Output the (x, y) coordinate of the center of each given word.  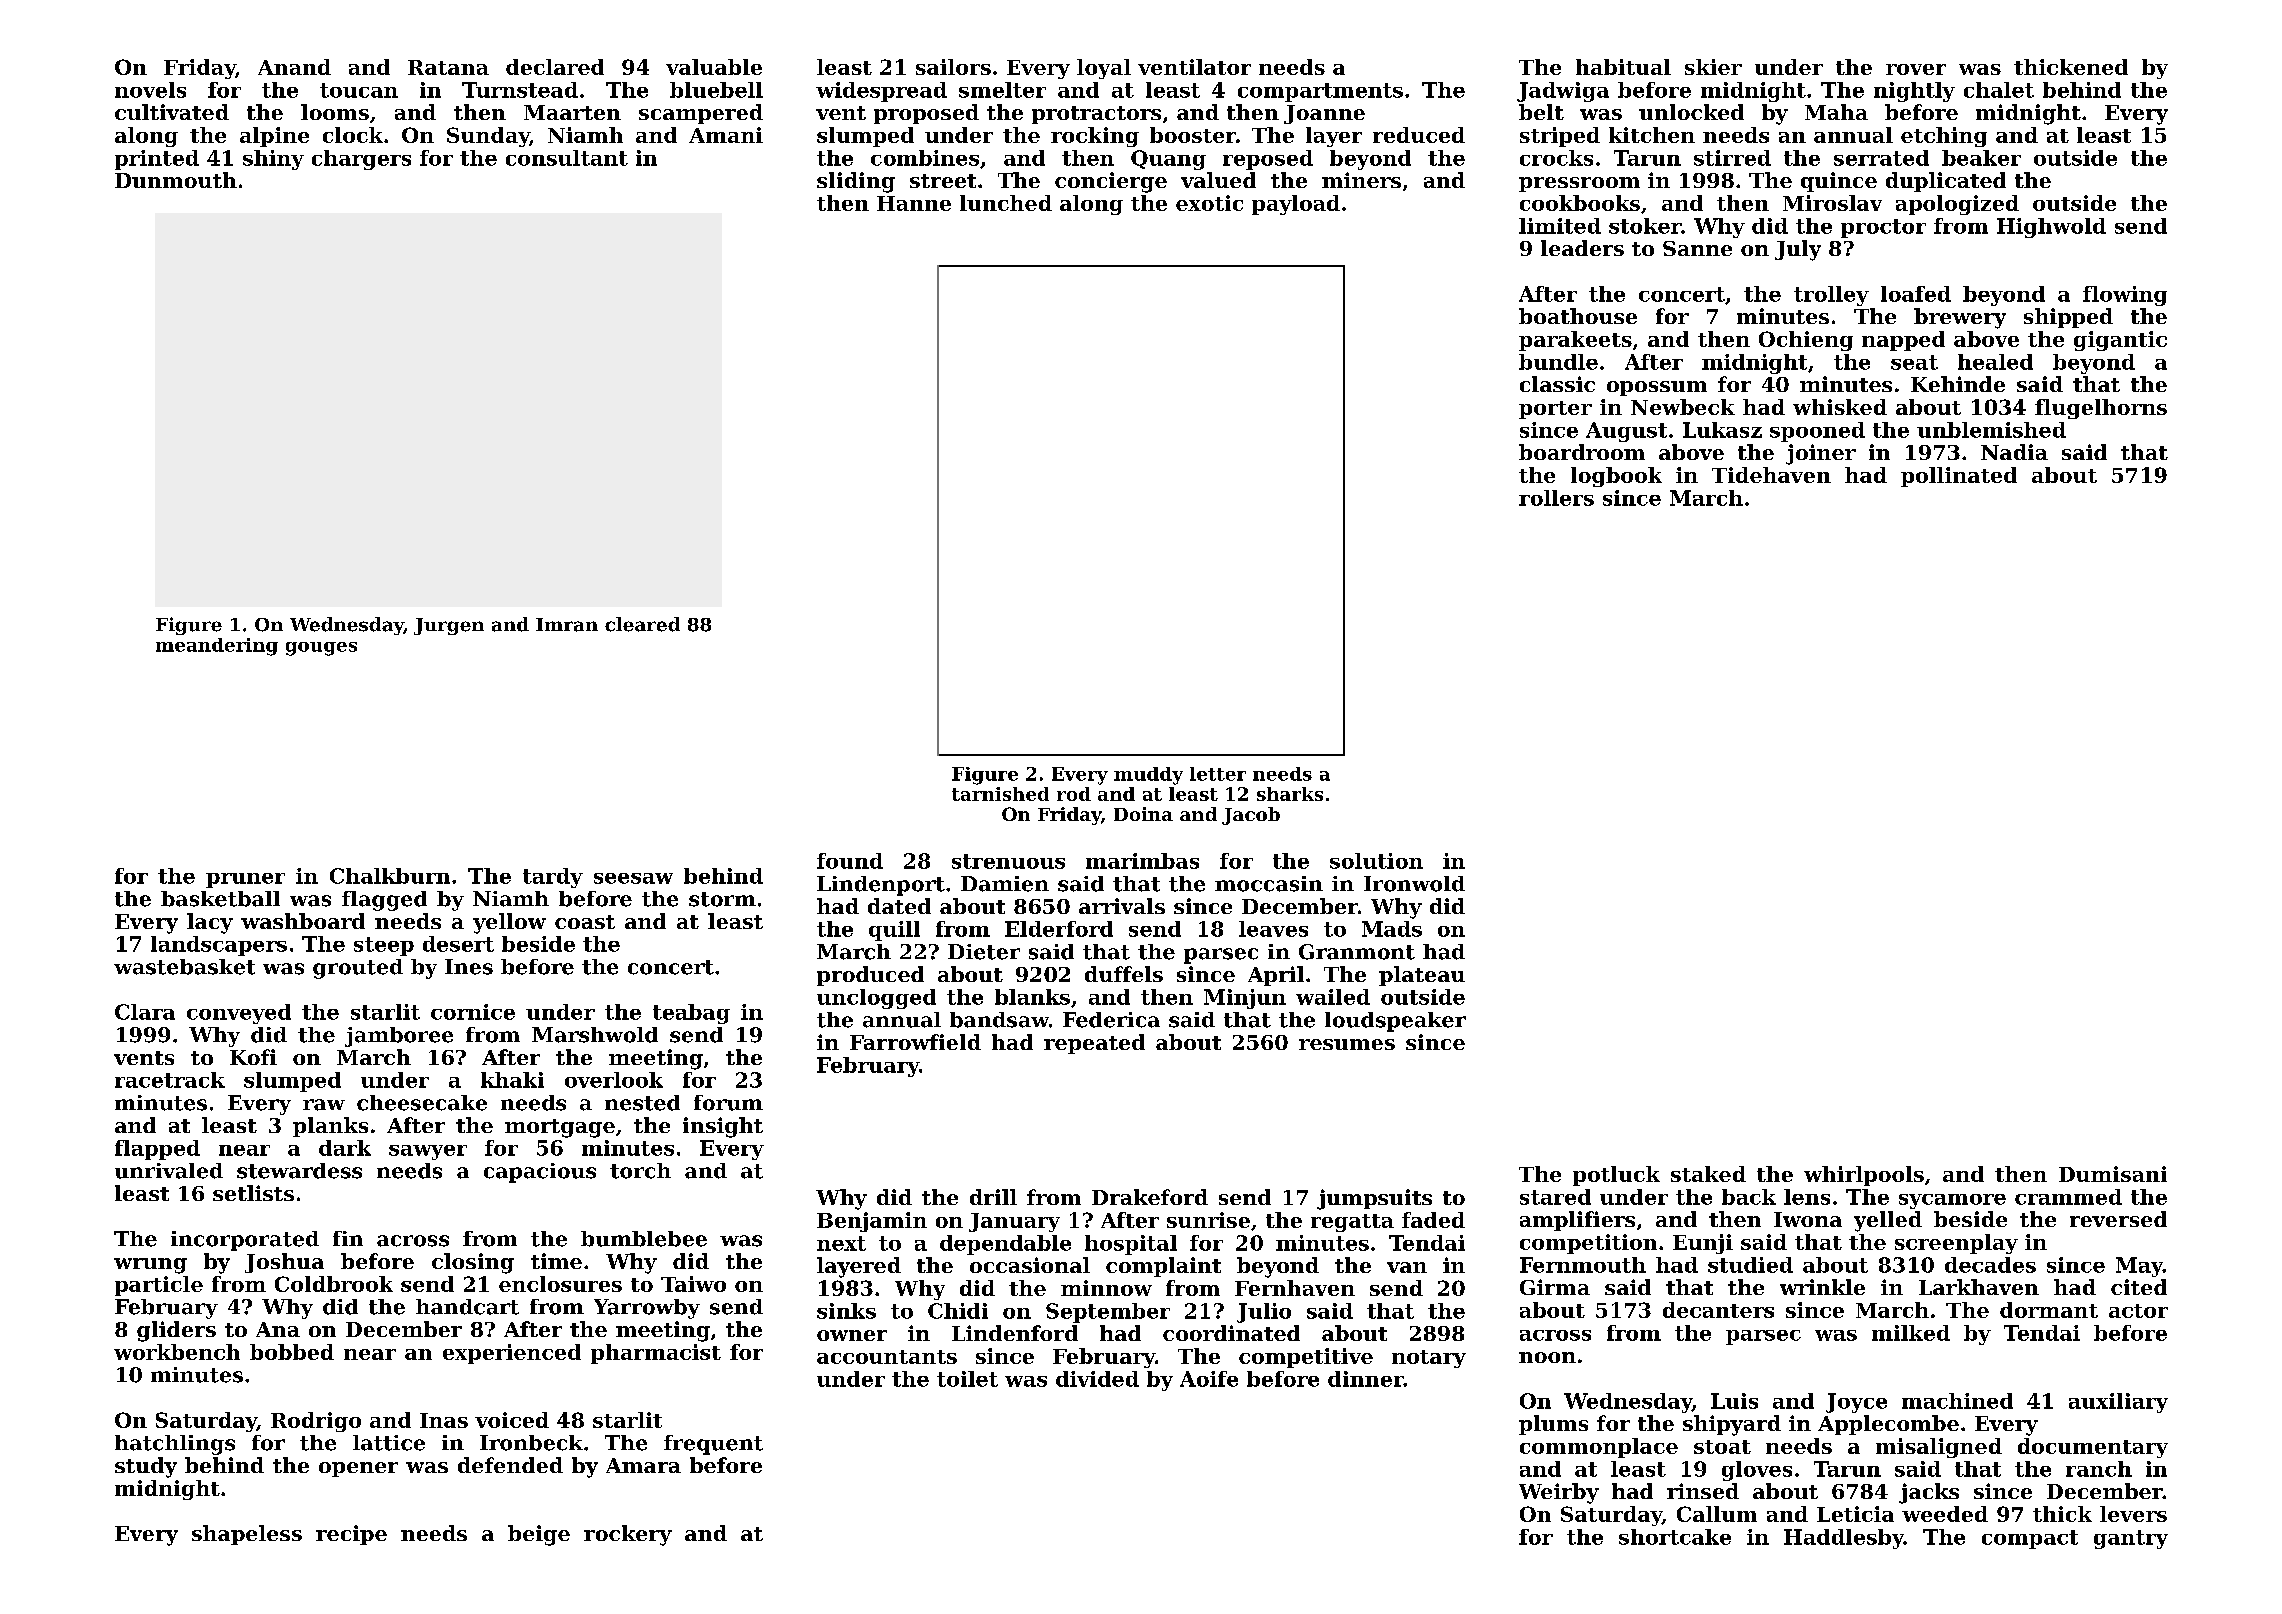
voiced (512, 1420)
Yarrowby (647, 1309)
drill (993, 1197)
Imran (567, 625)
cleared (642, 624)
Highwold (2051, 228)
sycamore (1952, 1201)
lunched (1006, 203)
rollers (1556, 498)
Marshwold (595, 1035)
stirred (1732, 158)
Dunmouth (176, 180)
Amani (726, 135)
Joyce (1856, 1403)
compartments (1320, 92)
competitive (1306, 1358)
